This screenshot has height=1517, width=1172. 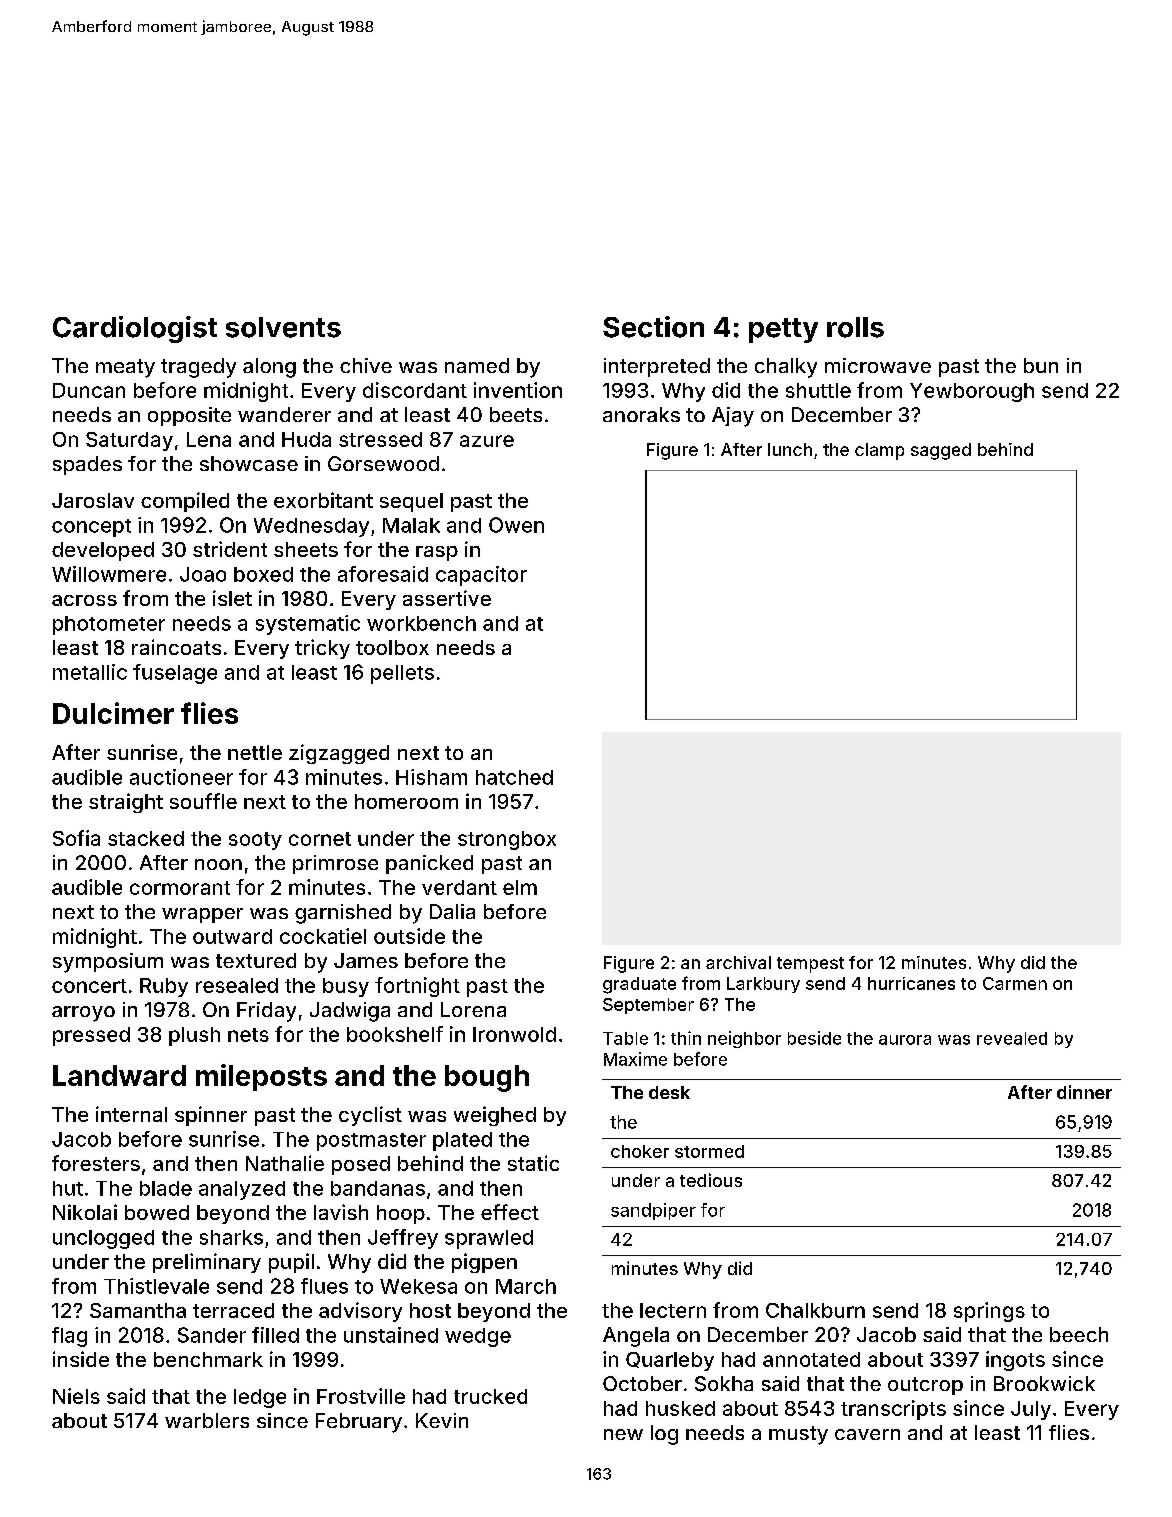 What do you see at coordinates (1015, 983) in the screenshot?
I see `Carmen` at bounding box center [1015, 983].
